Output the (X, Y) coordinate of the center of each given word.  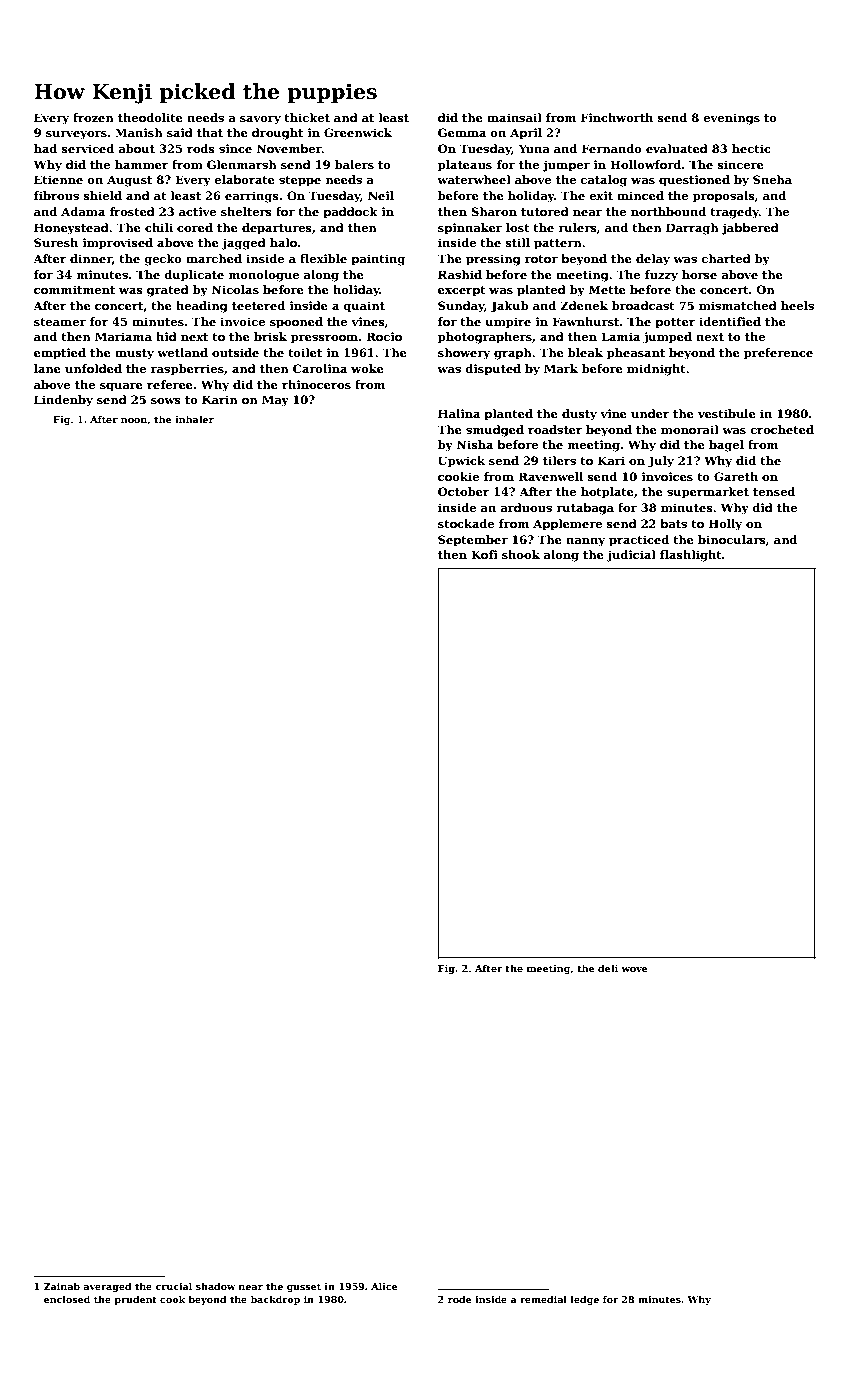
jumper (566, 166)
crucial (174, 1286)
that (210, 132)
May (275, 401)
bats (673, 523)
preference (778, 354)
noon (134, 420)
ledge (585, 1300)
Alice (384, 1286)
